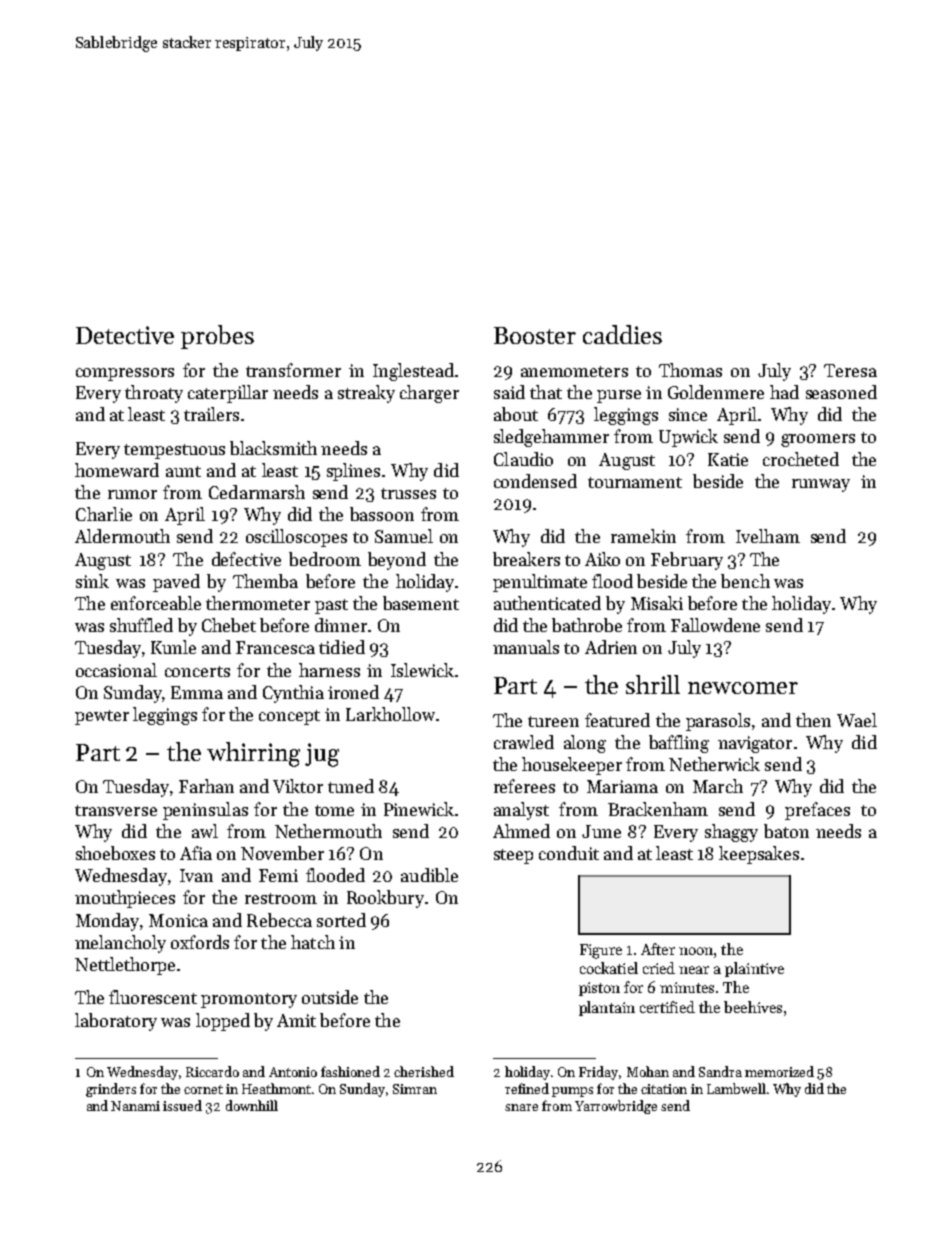 This screenshot has height=1233, width=952. What do you see at coordinates (217, 337) in the screenshot?
I see `probes` at bounding box center [217, 337].
